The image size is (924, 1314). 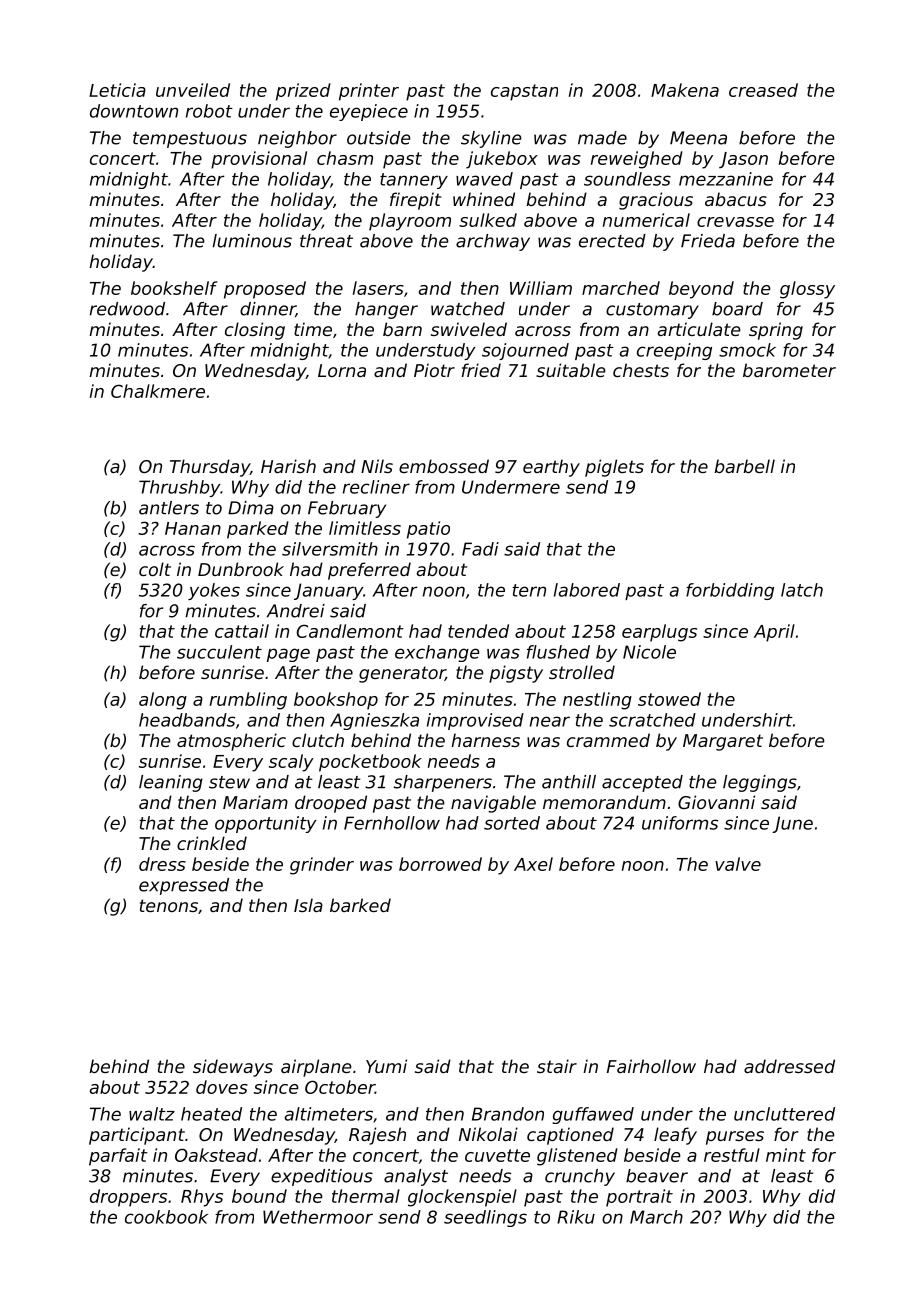 I want to click on rumbling, so click(x=248, y=701).
